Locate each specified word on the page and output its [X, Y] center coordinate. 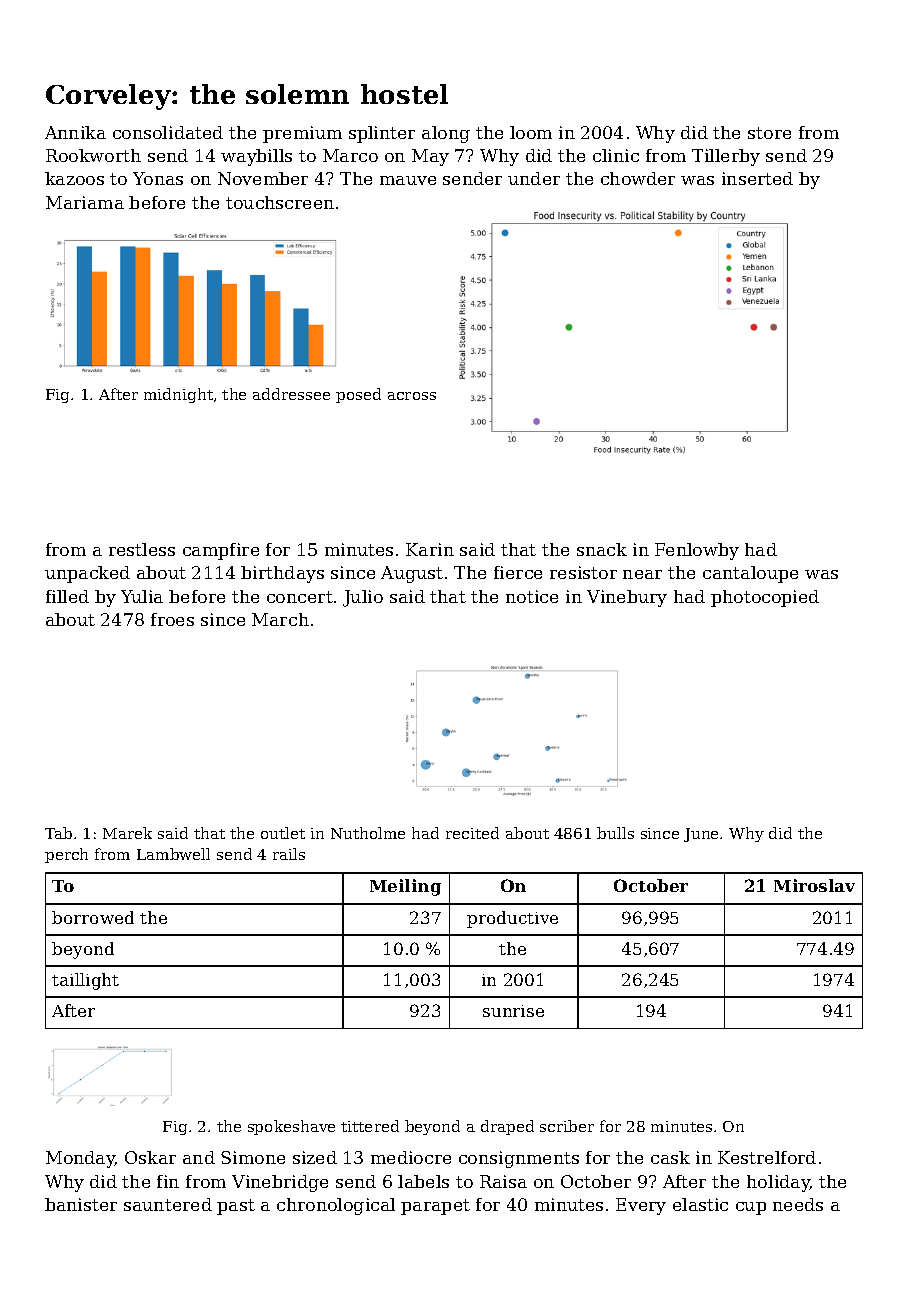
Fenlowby [697, 551]
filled [67, 596]
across [412, 396]
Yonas [158, 178]
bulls [615, 833]
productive [512, 919]
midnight [178, 395]
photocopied [765, 598]
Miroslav [814, 885]
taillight [85, 981]
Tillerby [726, 157]
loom [531, 132]
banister [81, 1204]
